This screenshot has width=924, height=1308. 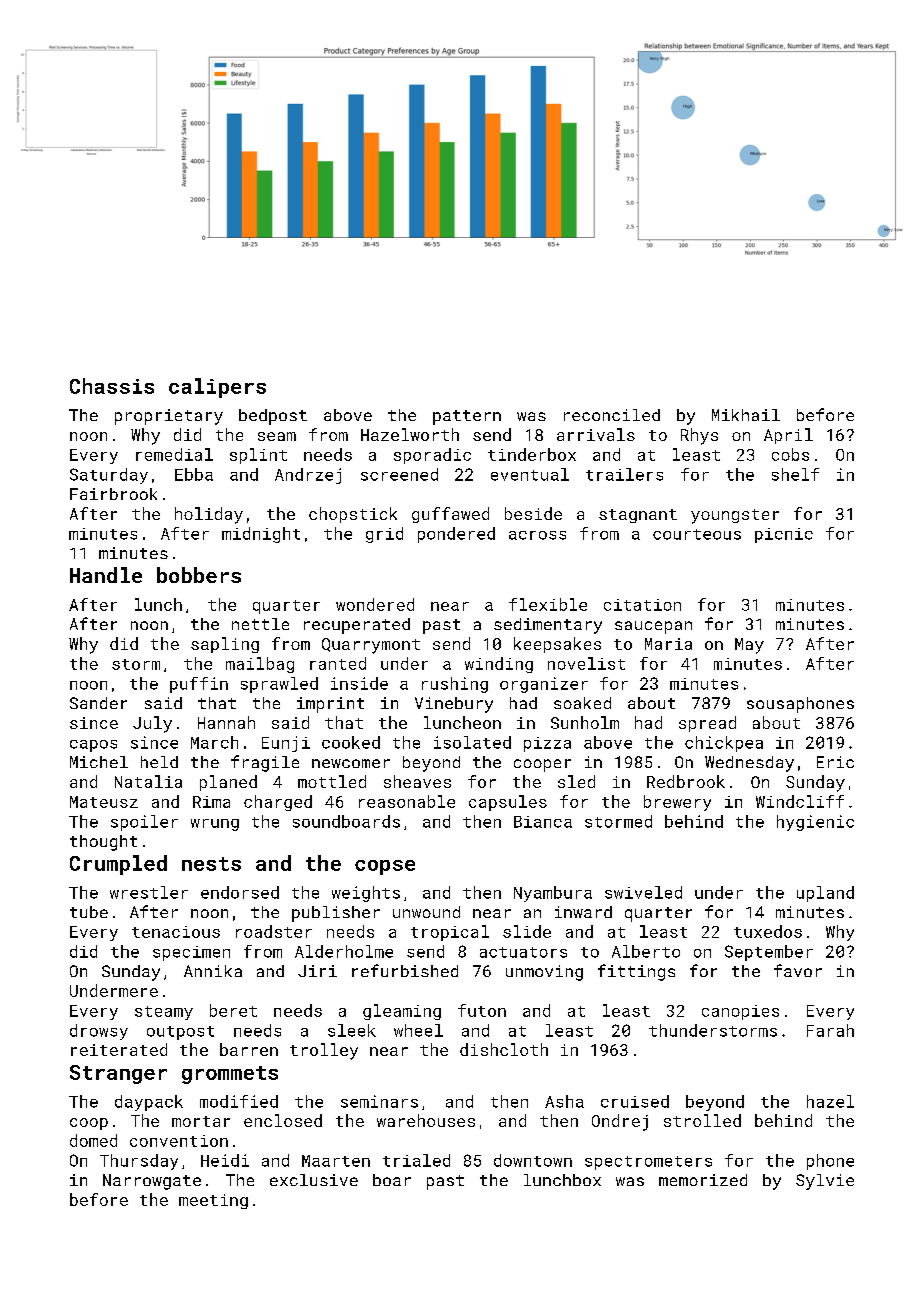 I want to click on inside, so click(x=359, y=683).
